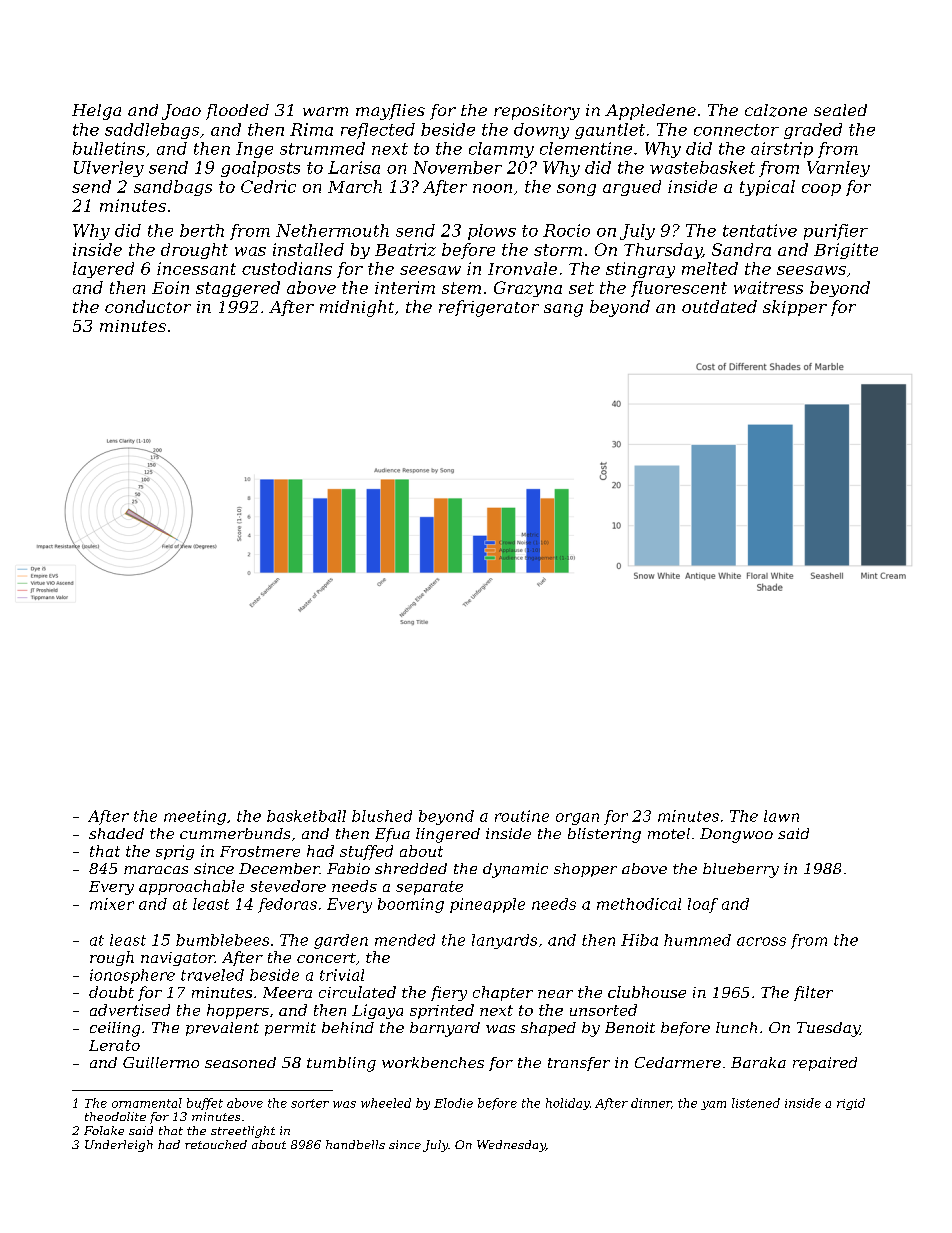 The height and width of the page is (1233, 952). What do you see at coordinates (453, 1103) in the page?
I see `Elodie` at bounding box center [453, 1103].
